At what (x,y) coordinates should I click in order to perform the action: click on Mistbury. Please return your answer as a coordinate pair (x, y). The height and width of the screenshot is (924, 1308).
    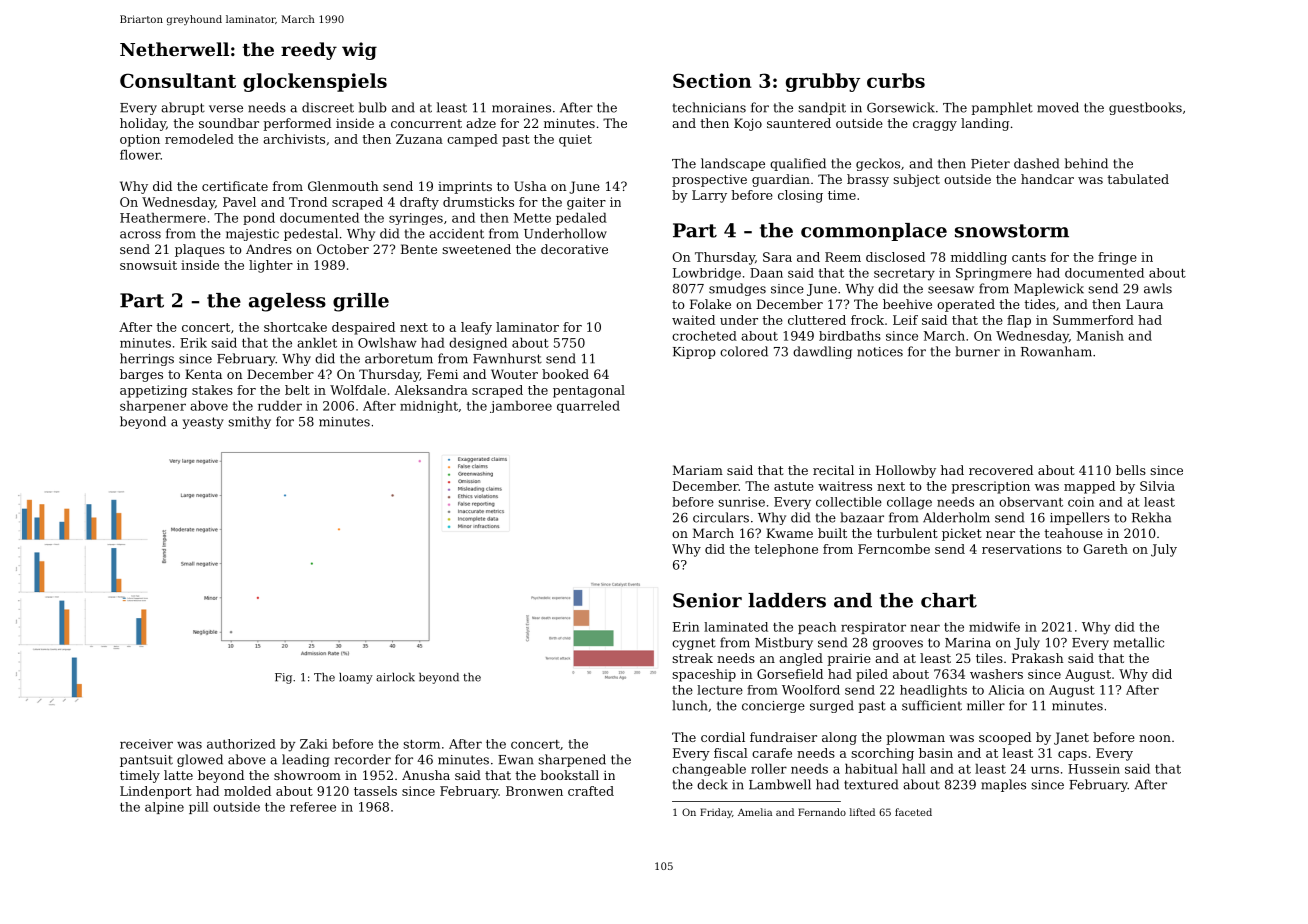
    Looking at the image, I should click on (784, 643).
